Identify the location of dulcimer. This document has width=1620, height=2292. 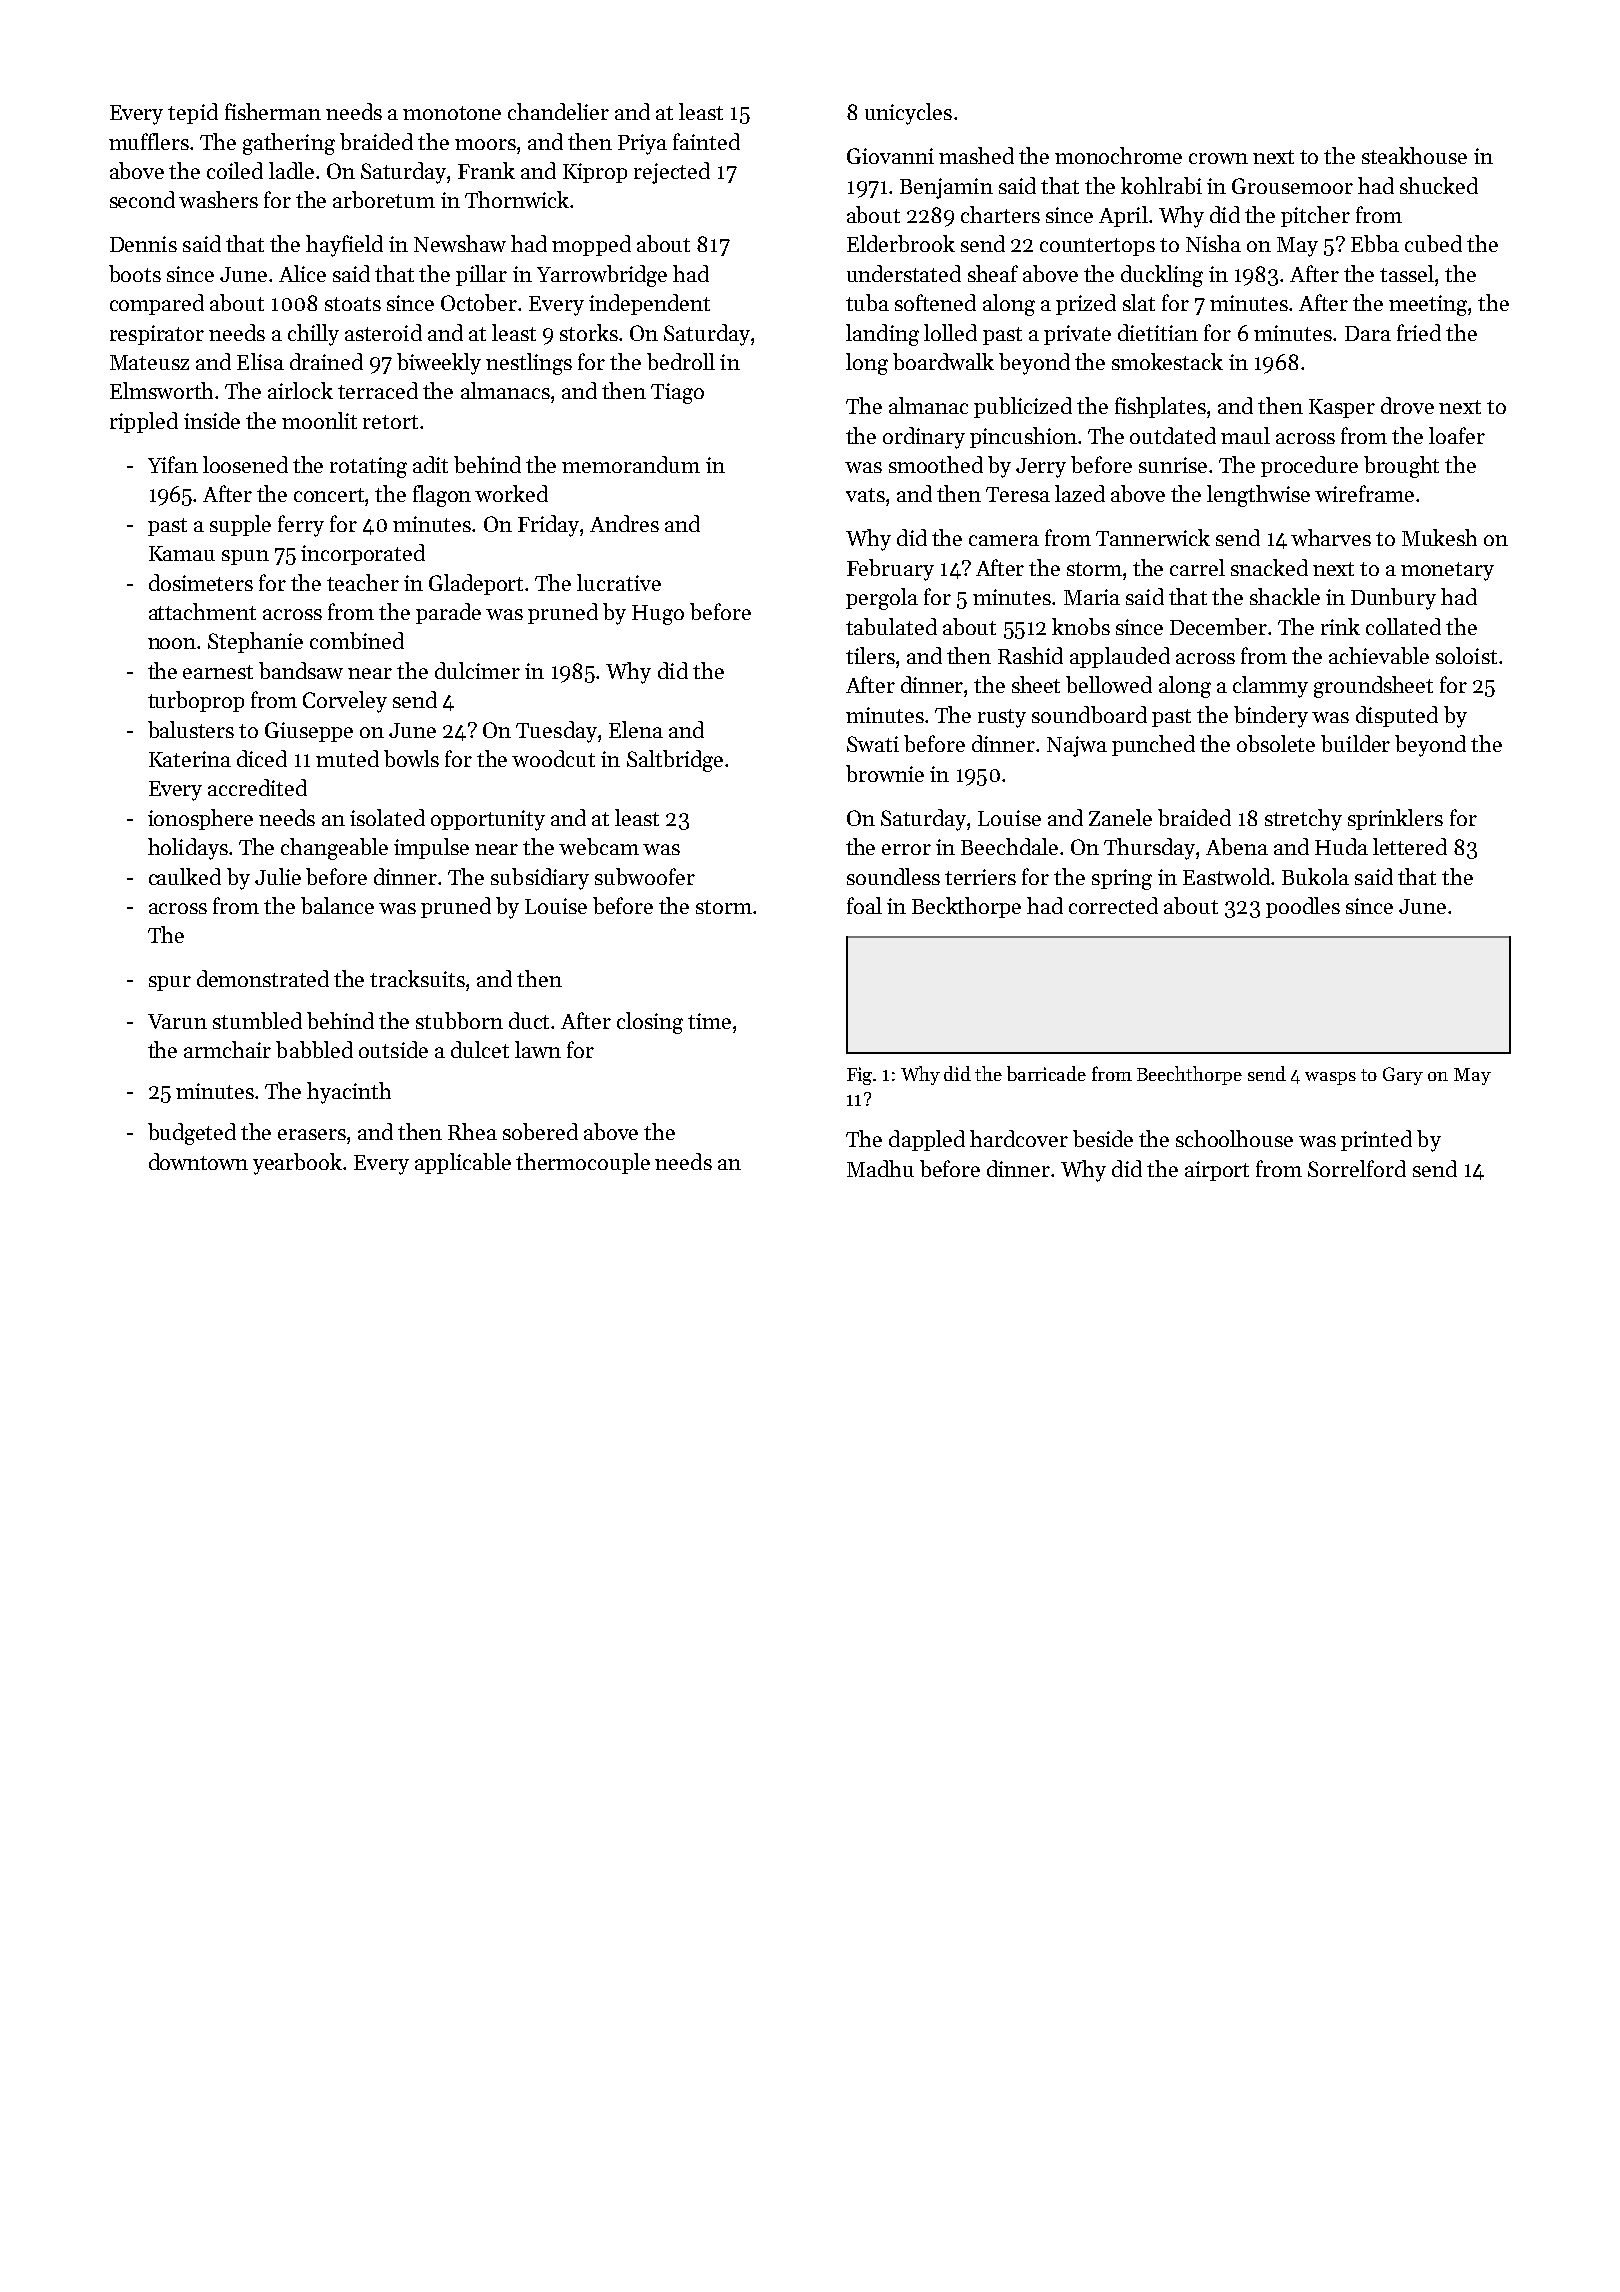
(477, 670).
